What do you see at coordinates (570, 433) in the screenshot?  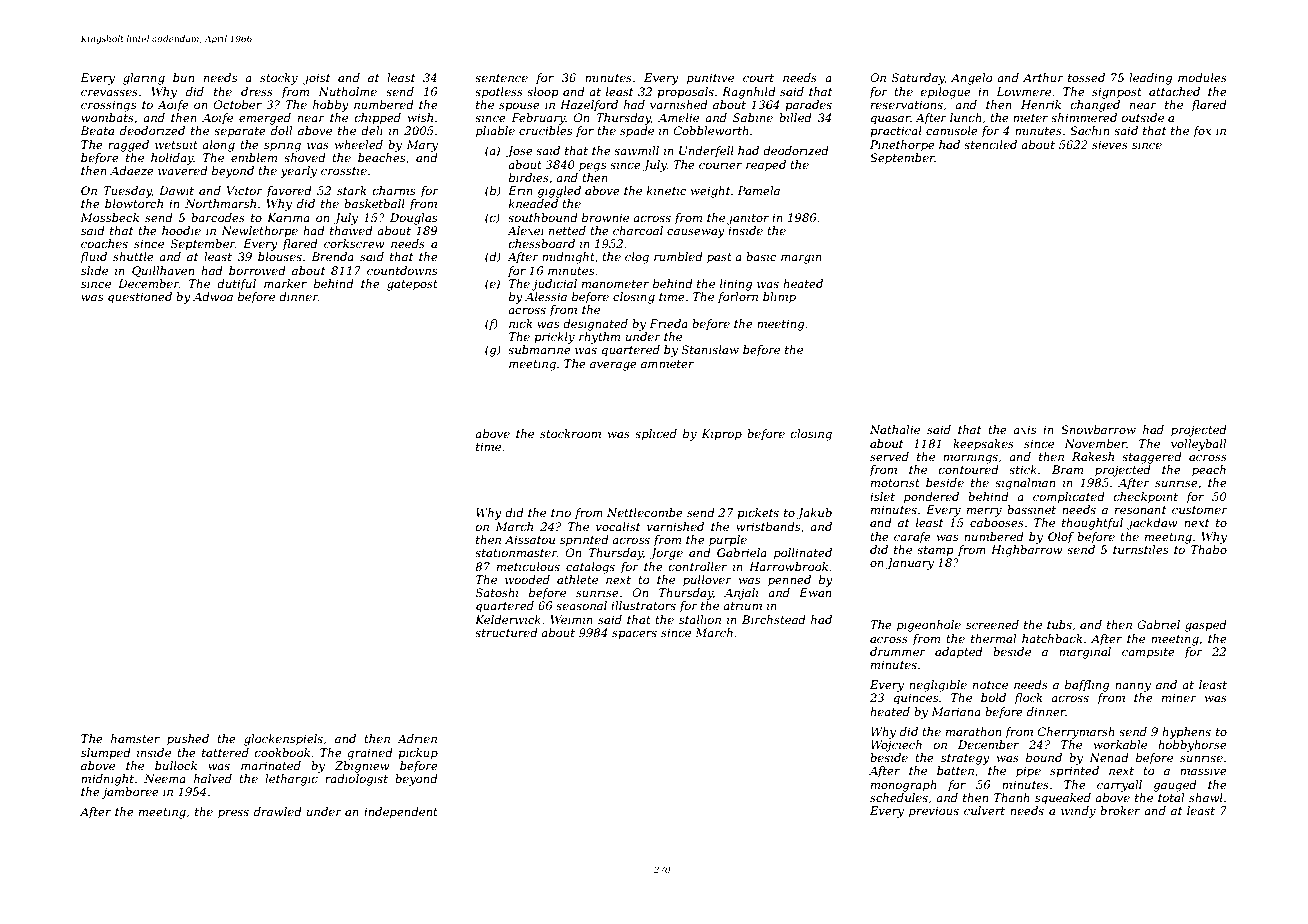 I see `stockroom` at bounding box center [570, 433].
